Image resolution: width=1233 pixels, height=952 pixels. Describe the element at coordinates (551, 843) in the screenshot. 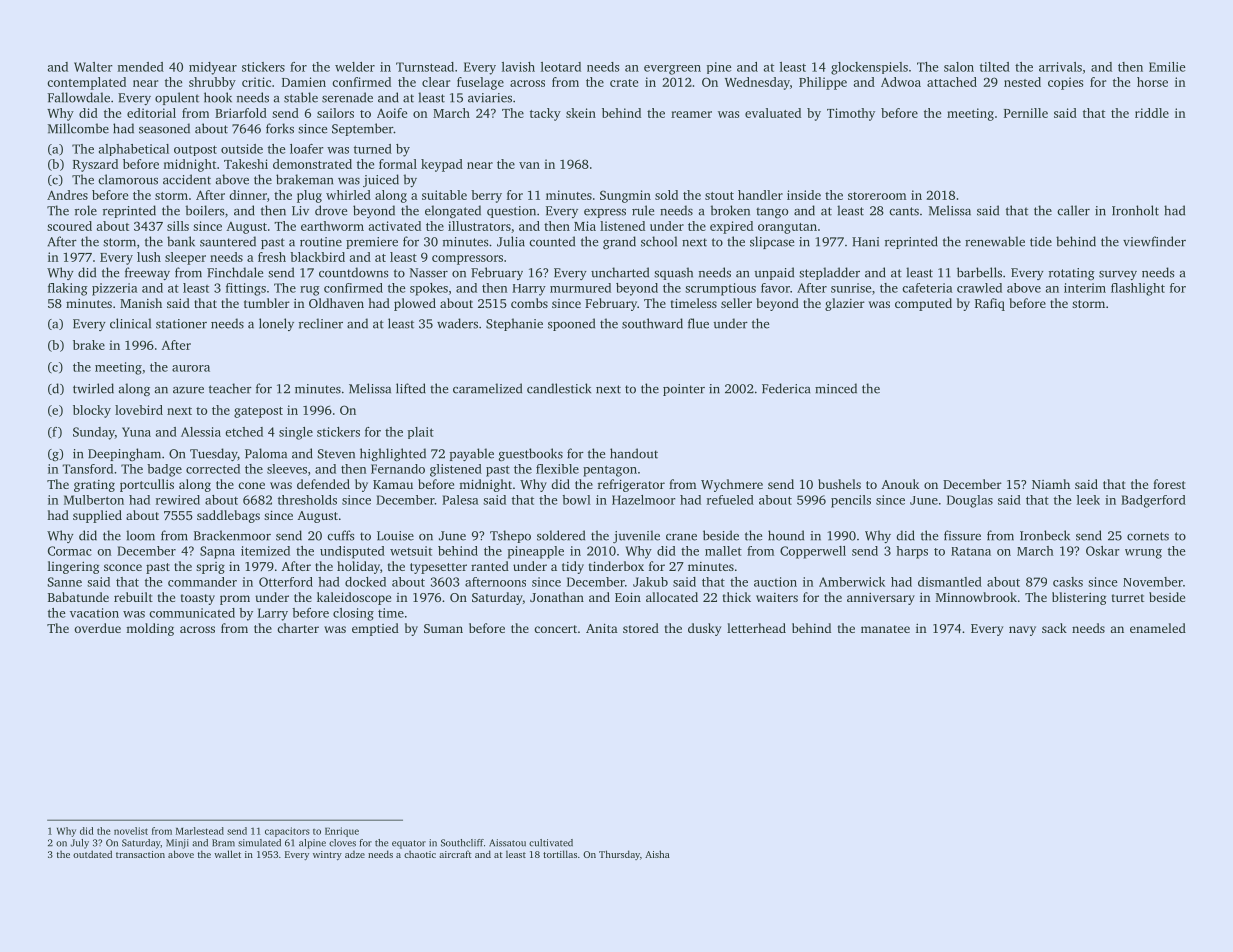

I see `cultivated` at that location.
